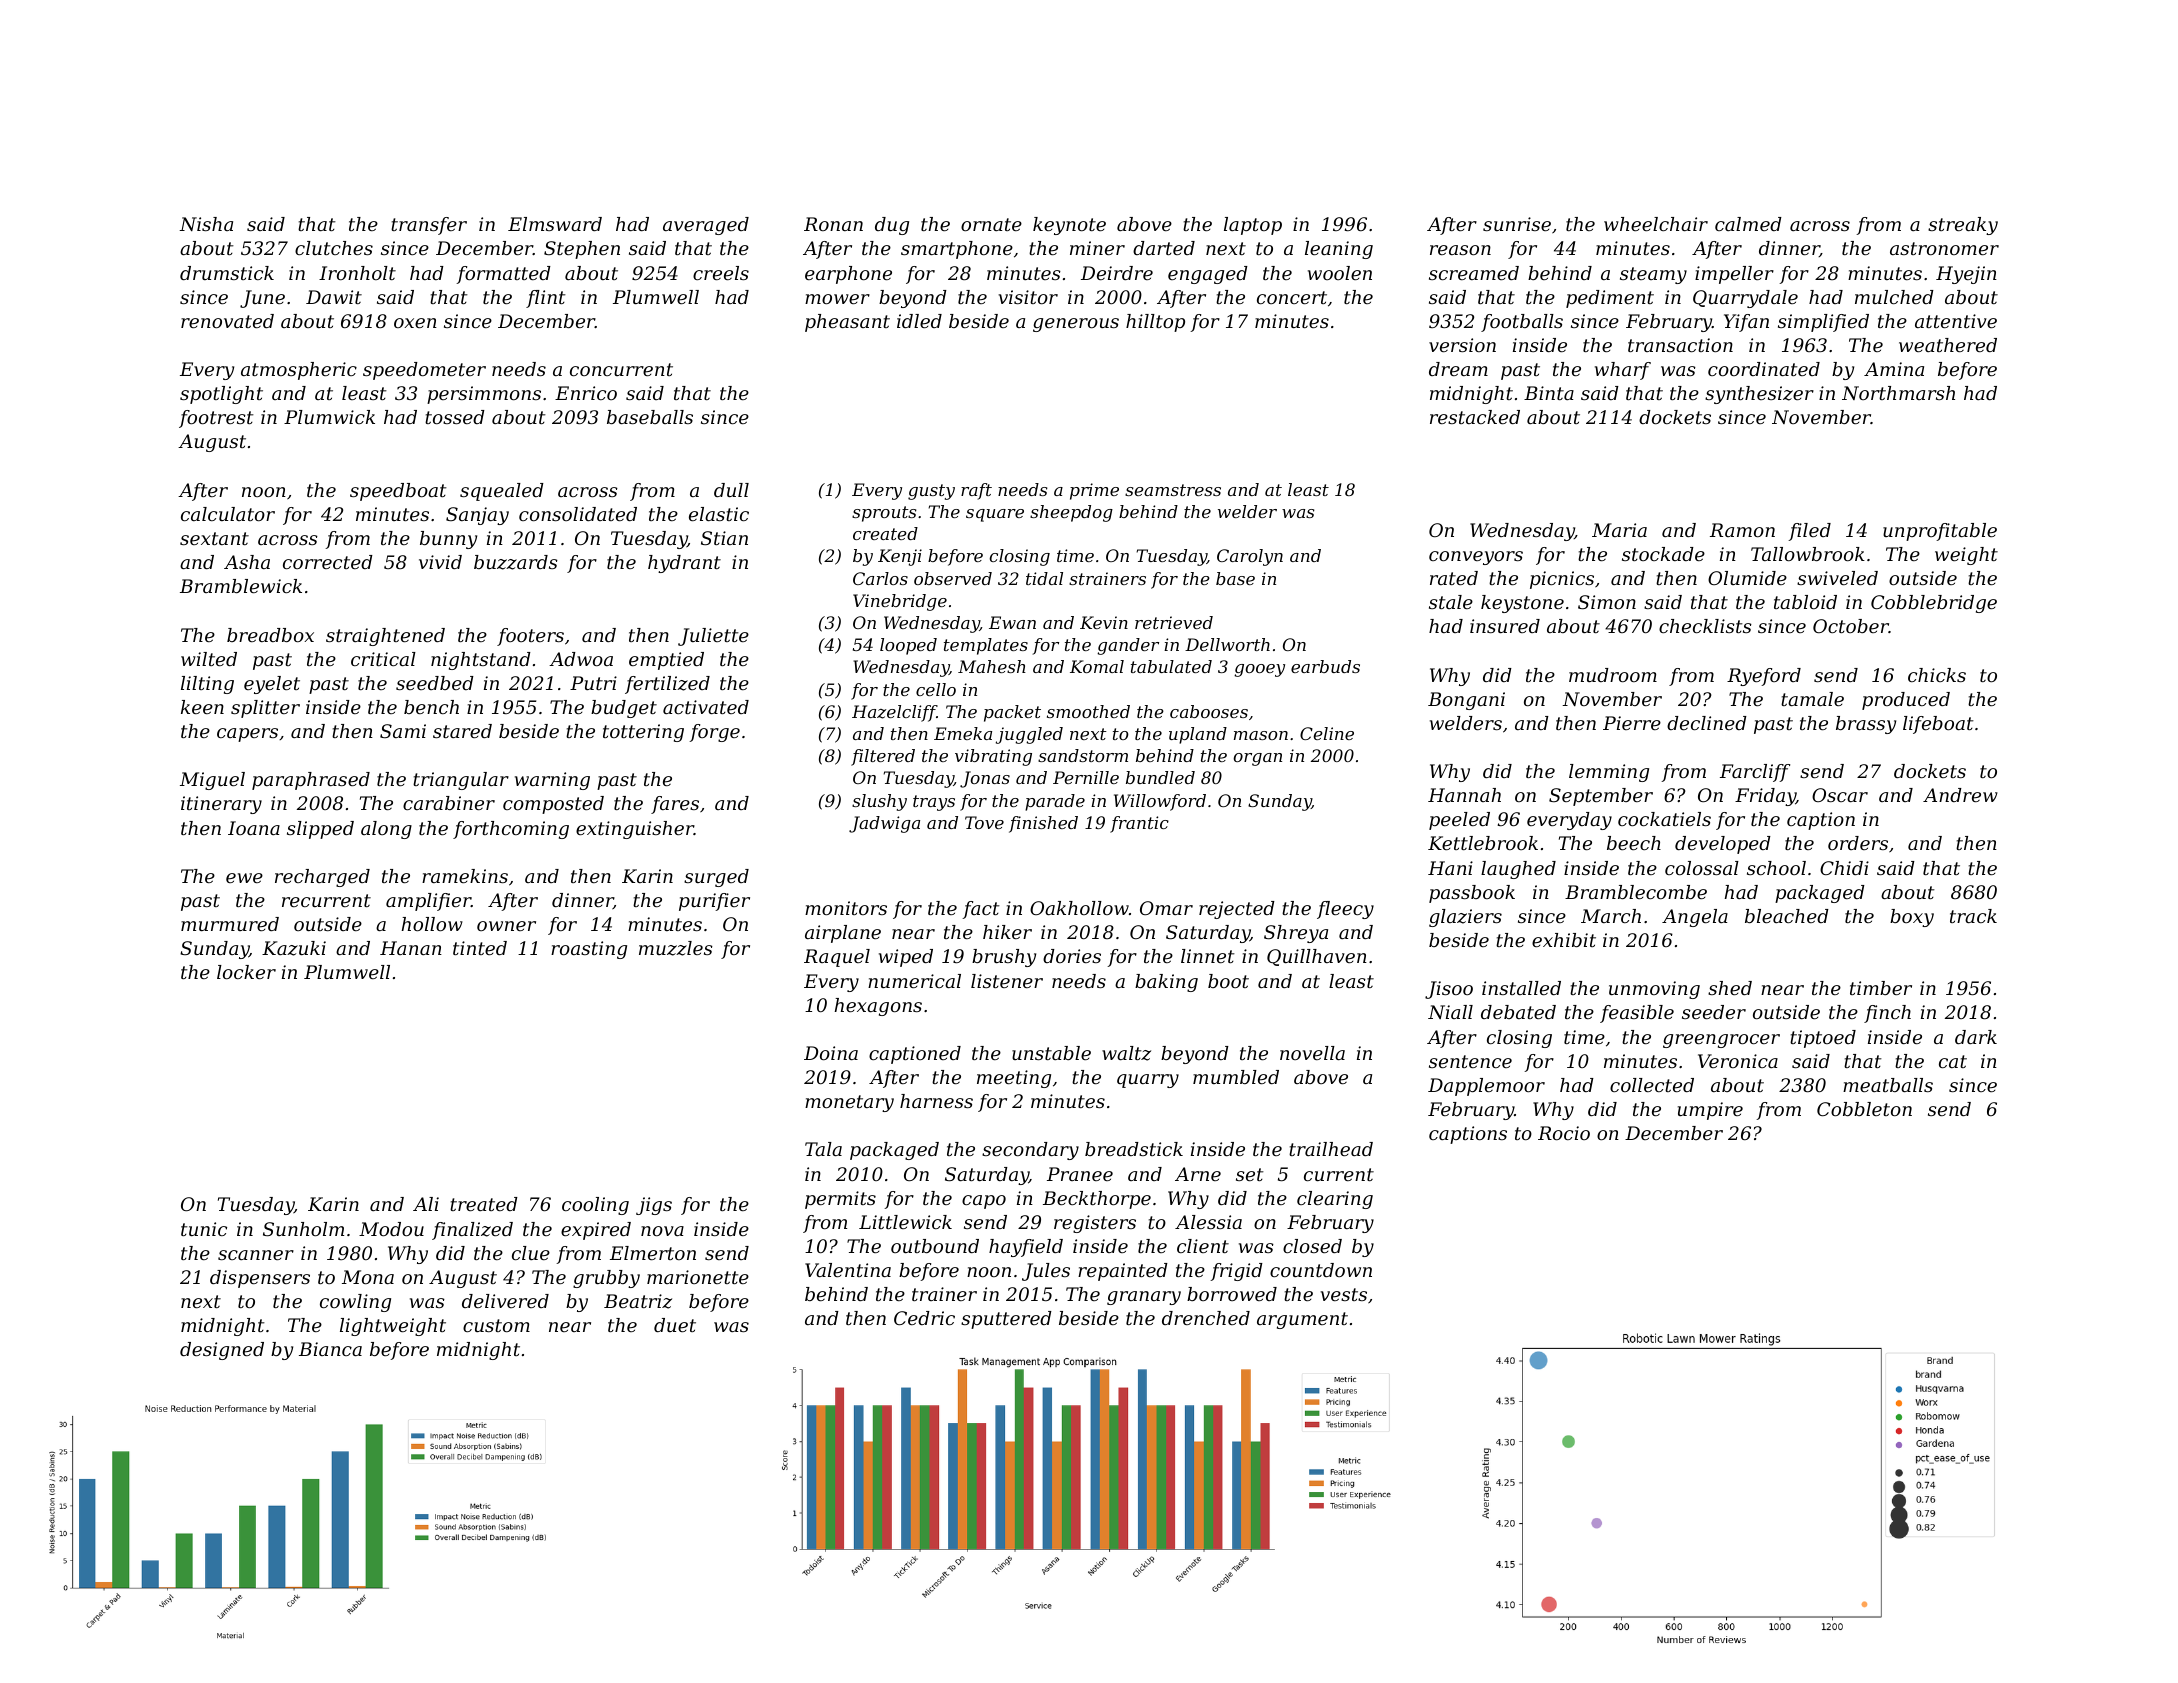 The height and width of the page is (1683, 2178). What do you see at coordinates (1742, 530) in the page?
I see `Ramon` at bounding box center [1742, 530].
